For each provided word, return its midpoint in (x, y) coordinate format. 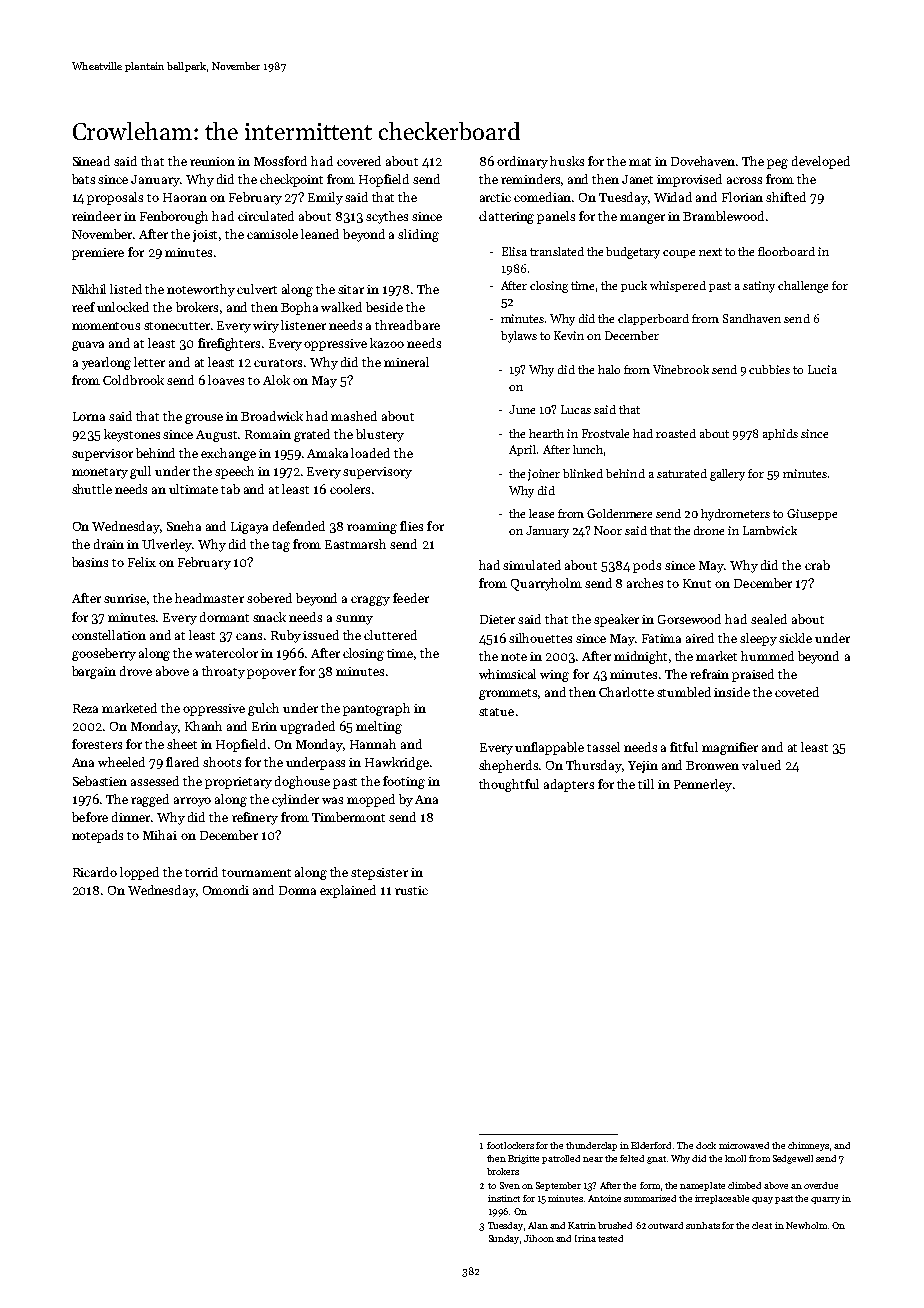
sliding (418, 235)
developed (821, 162)
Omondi (226, 890)
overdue (821, 1185)
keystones (132, 435)
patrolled (561, 1159)
